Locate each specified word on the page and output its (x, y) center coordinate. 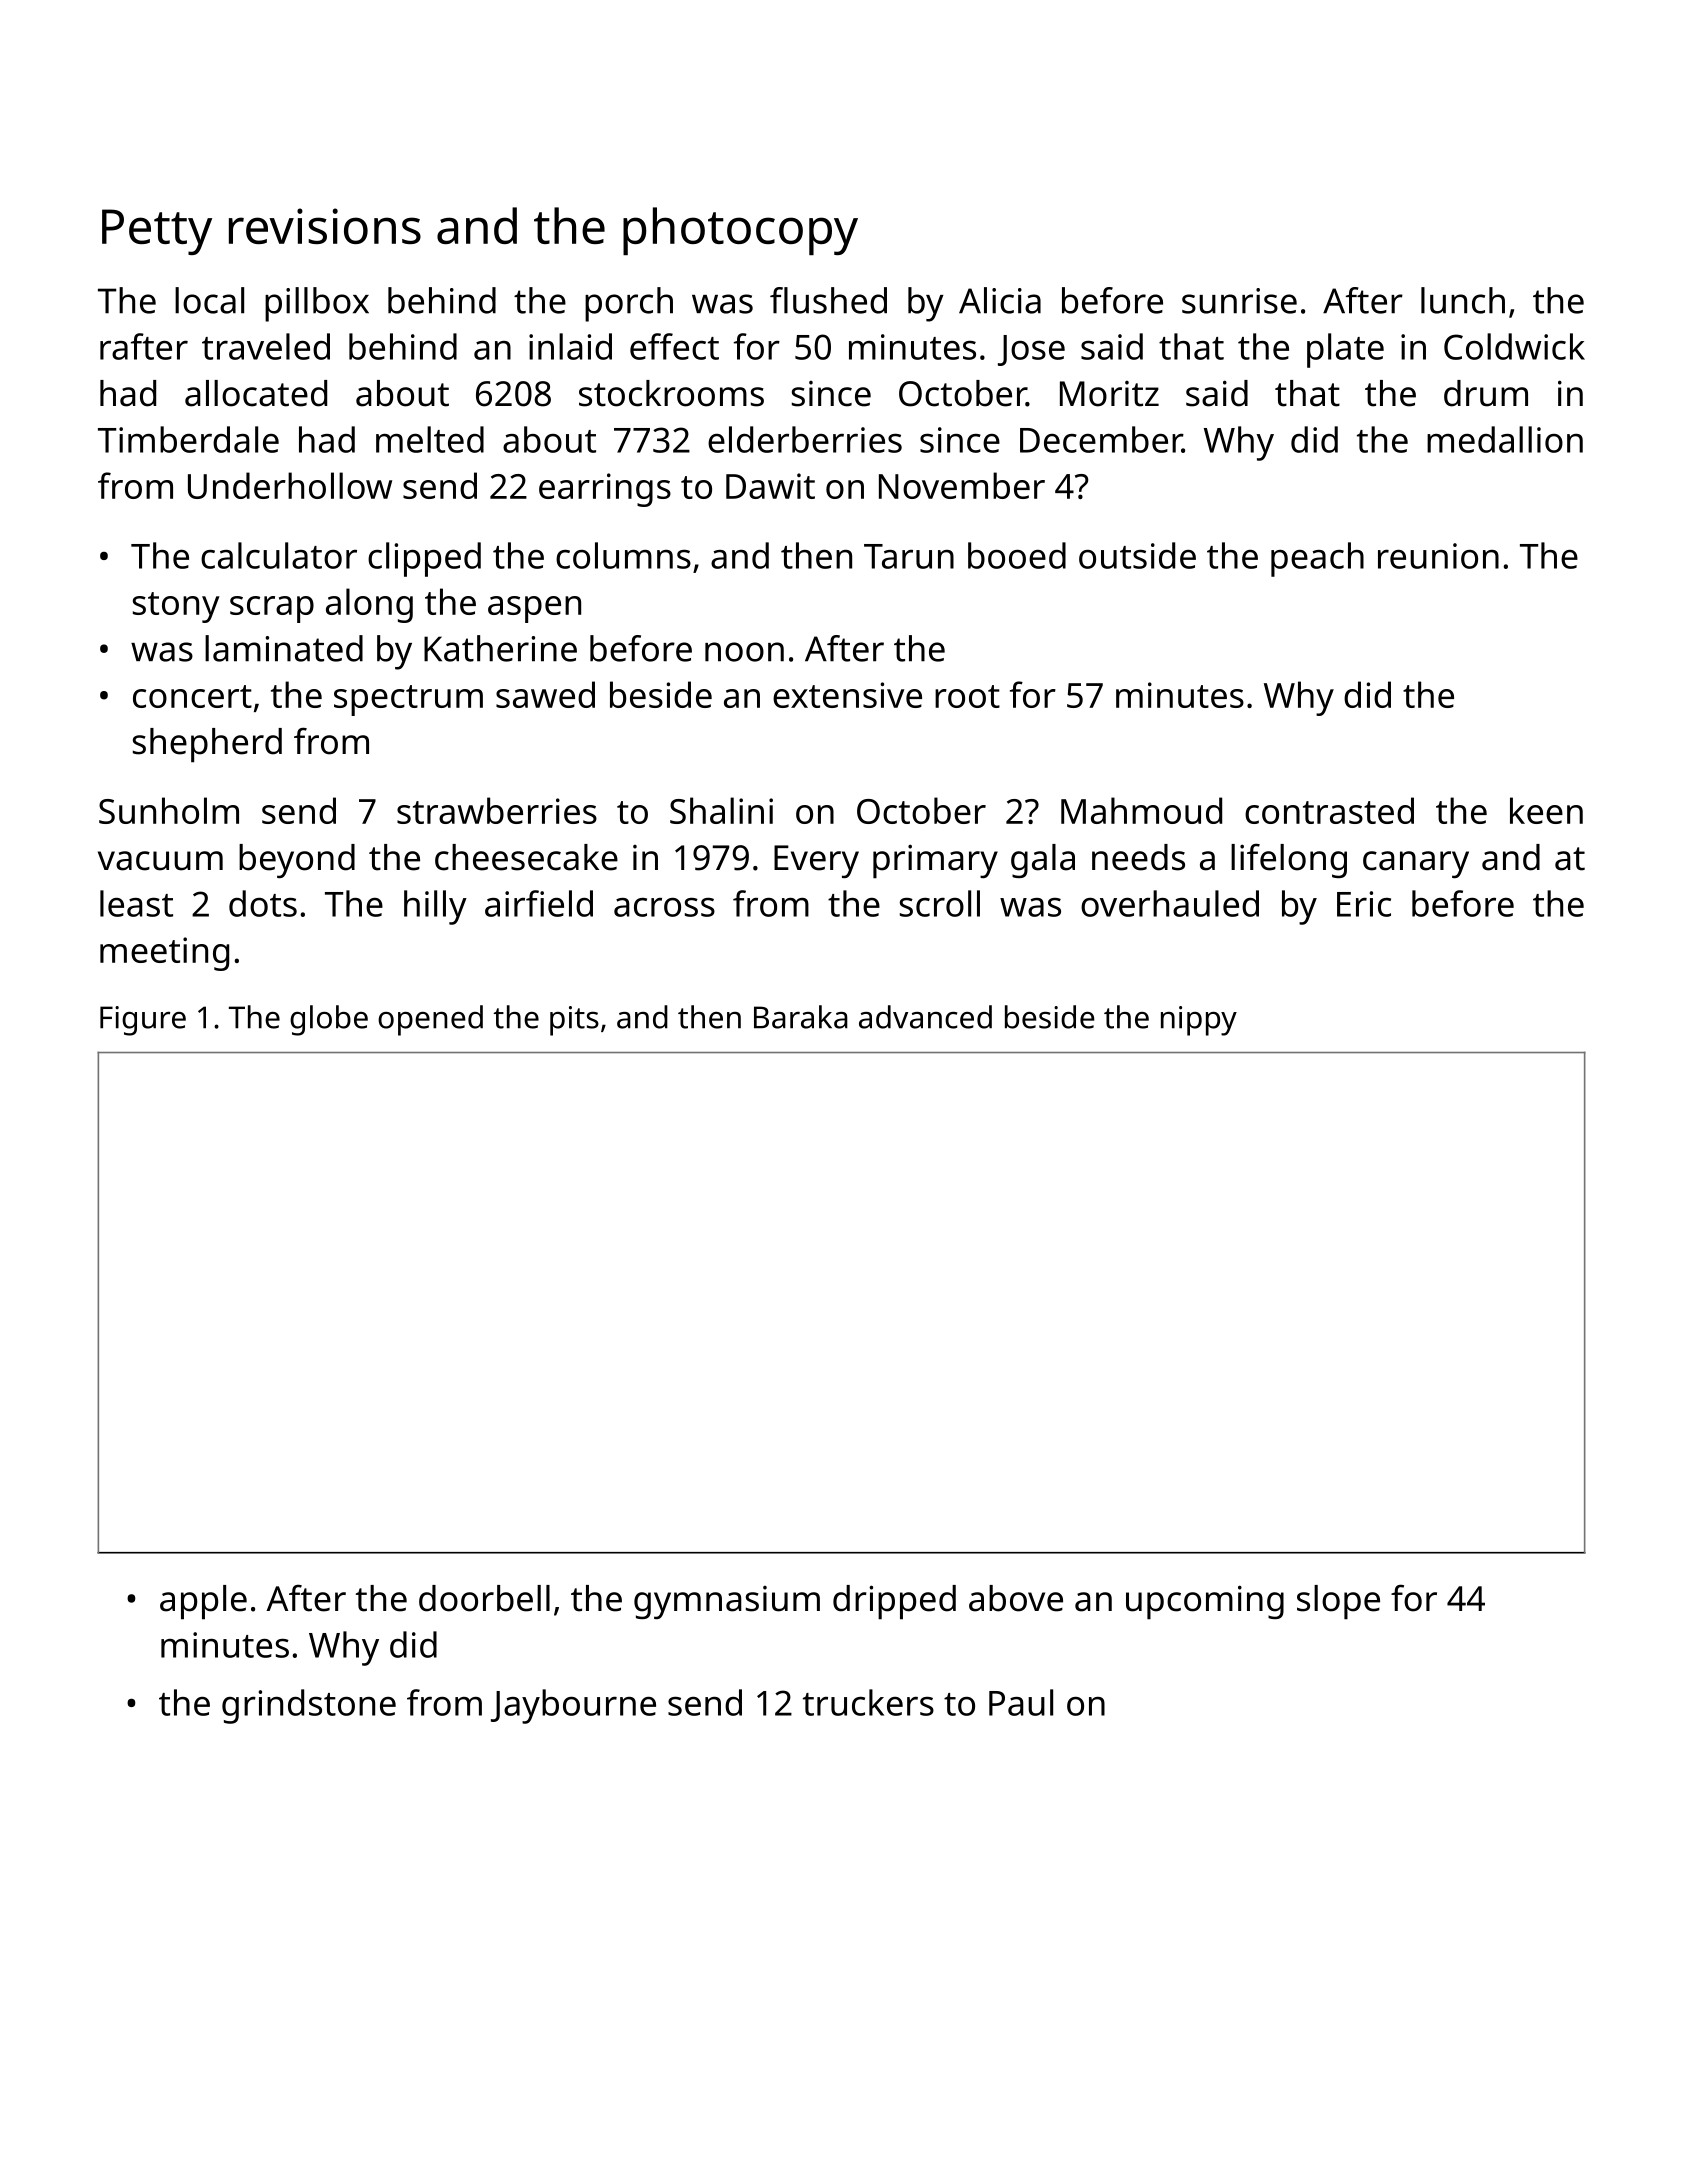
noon (744, 652)
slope (1338, 1602)
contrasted (1329, 810)
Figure (143, 1021)
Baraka (801, 1017)
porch (629, 304)
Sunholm (169, 810)
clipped (424, 559)
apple (203, 1602)
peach (1317, 559)
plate (1345, 350)
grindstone (309, 1706)
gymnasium (727, 1602)
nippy (1199, 1021)
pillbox (317, 304)
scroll (940, 903)
